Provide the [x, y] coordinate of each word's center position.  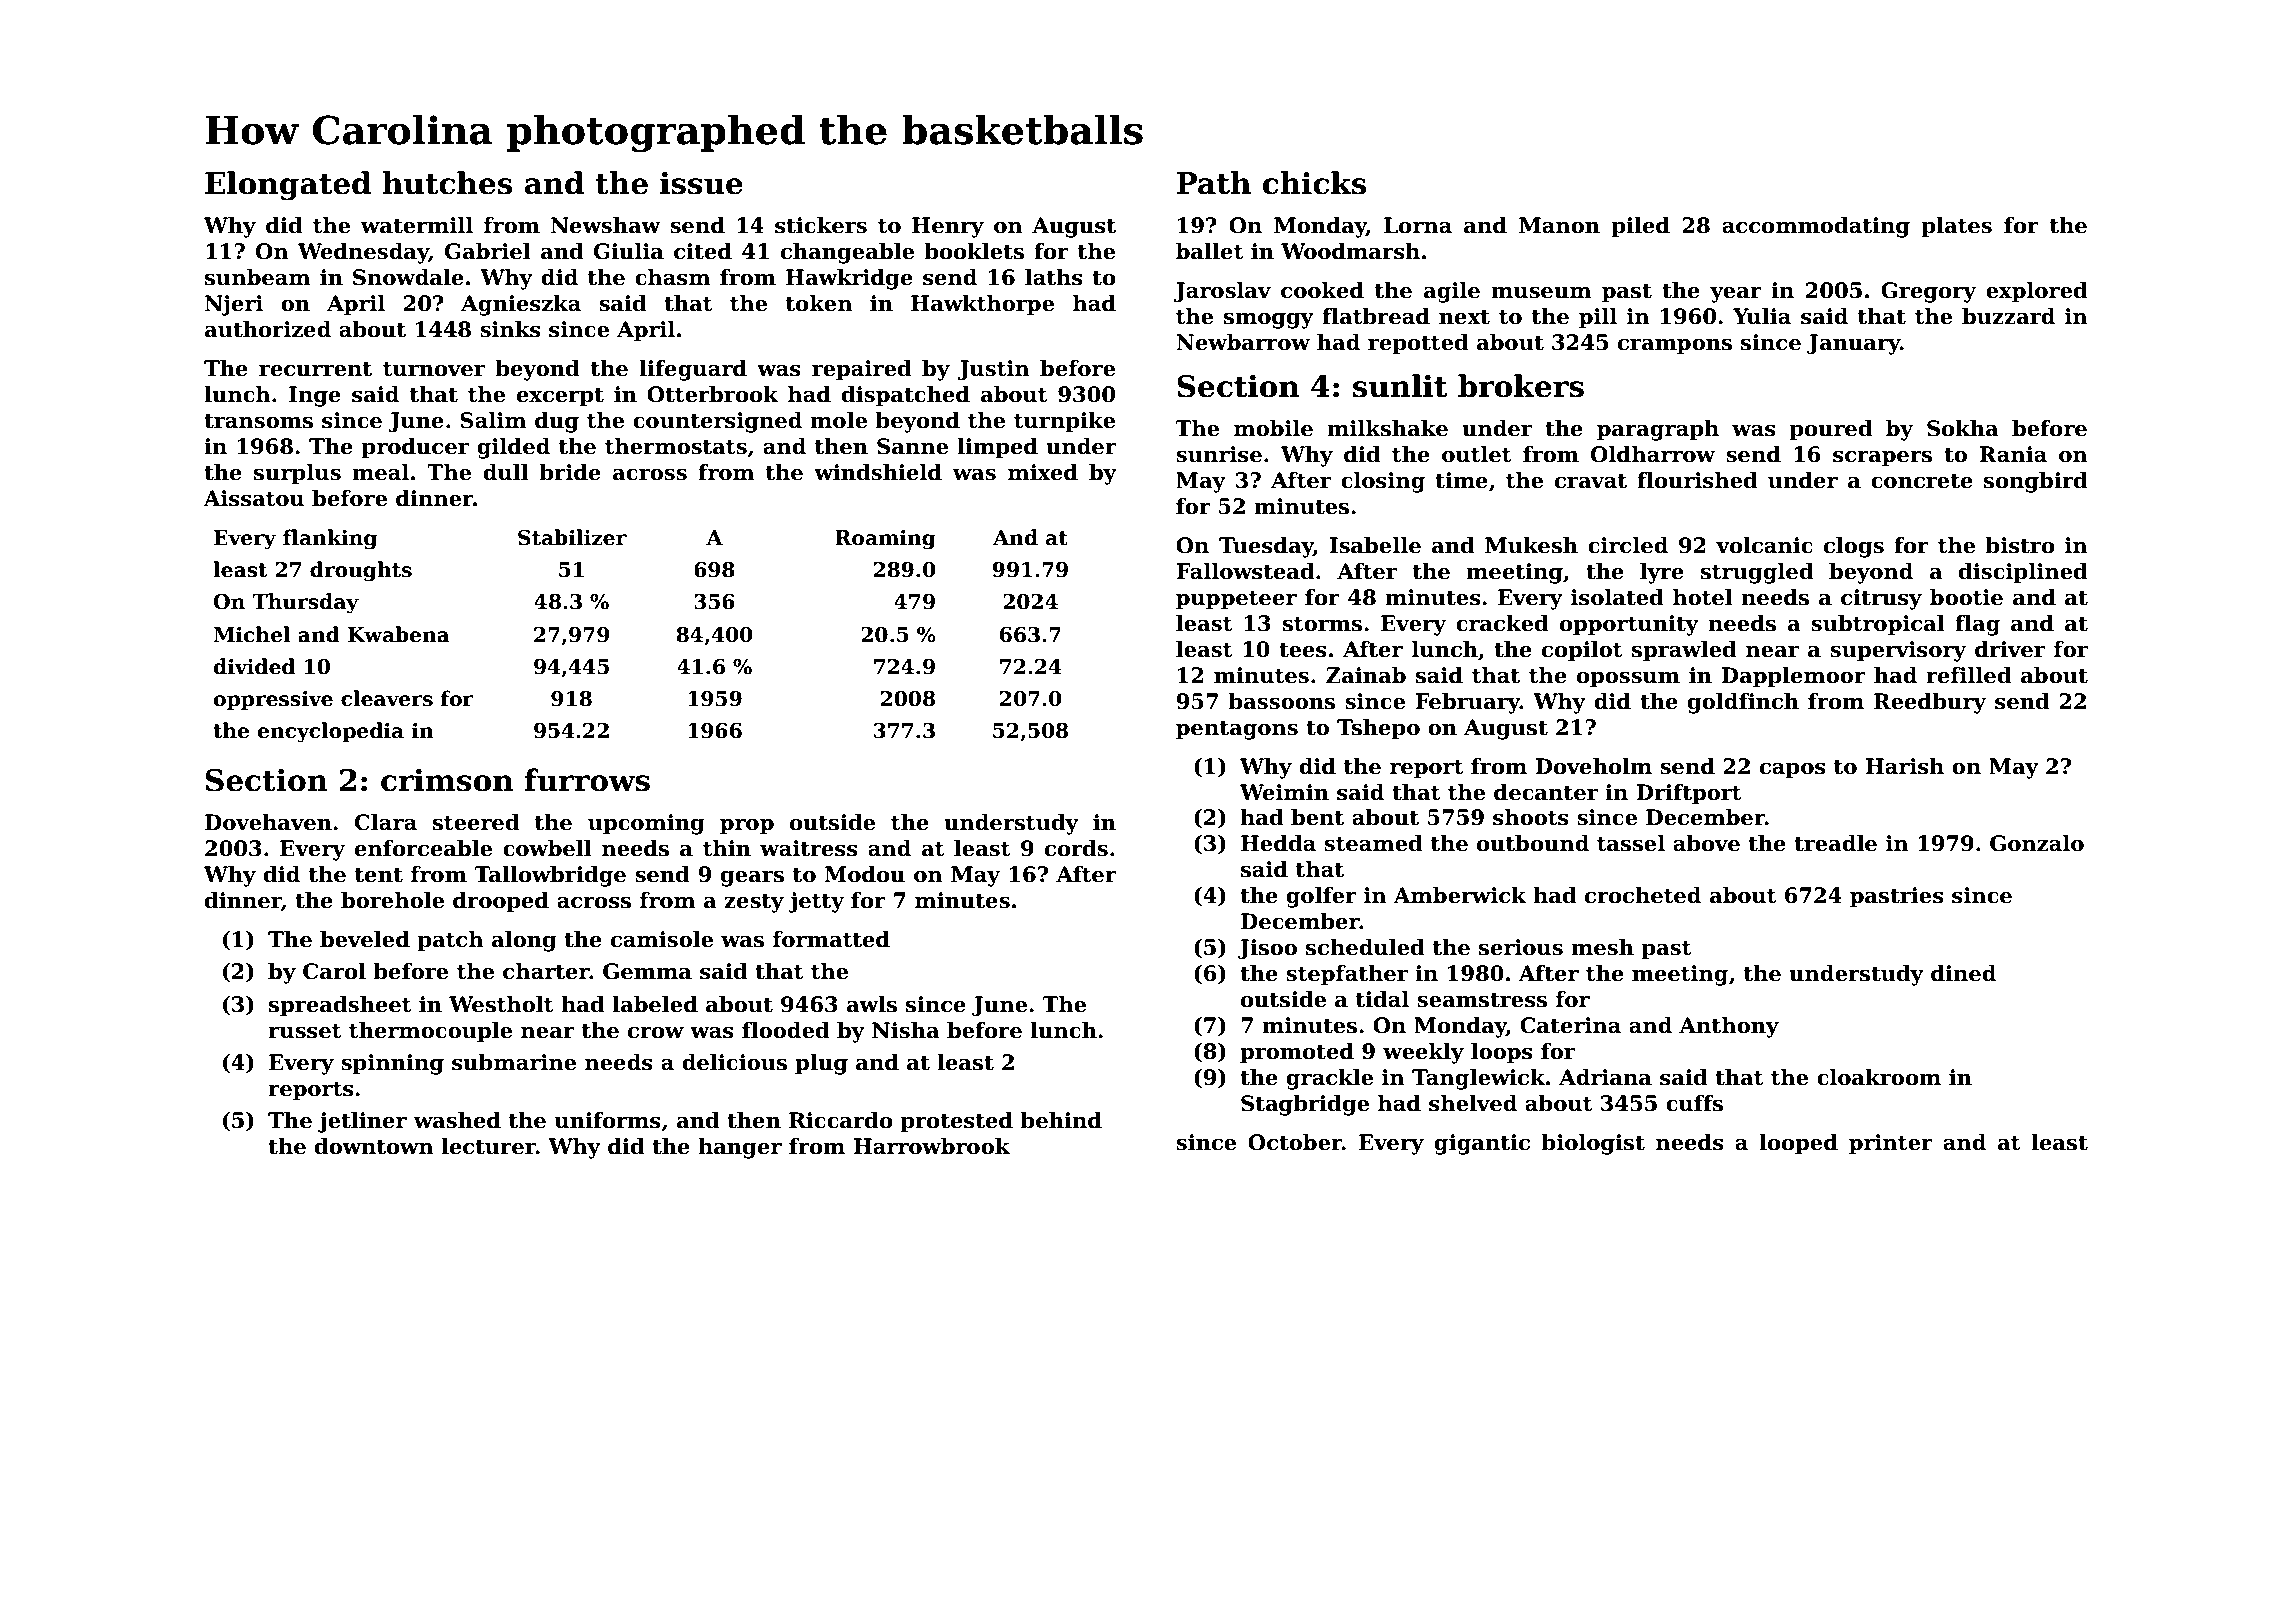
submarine [514, 1062]
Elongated [288, 186]
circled [1628, 545]
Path [1214, 183]
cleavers [387, 698]
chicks [1314, 183]
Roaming [885, 540]
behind [1061, 1120]
